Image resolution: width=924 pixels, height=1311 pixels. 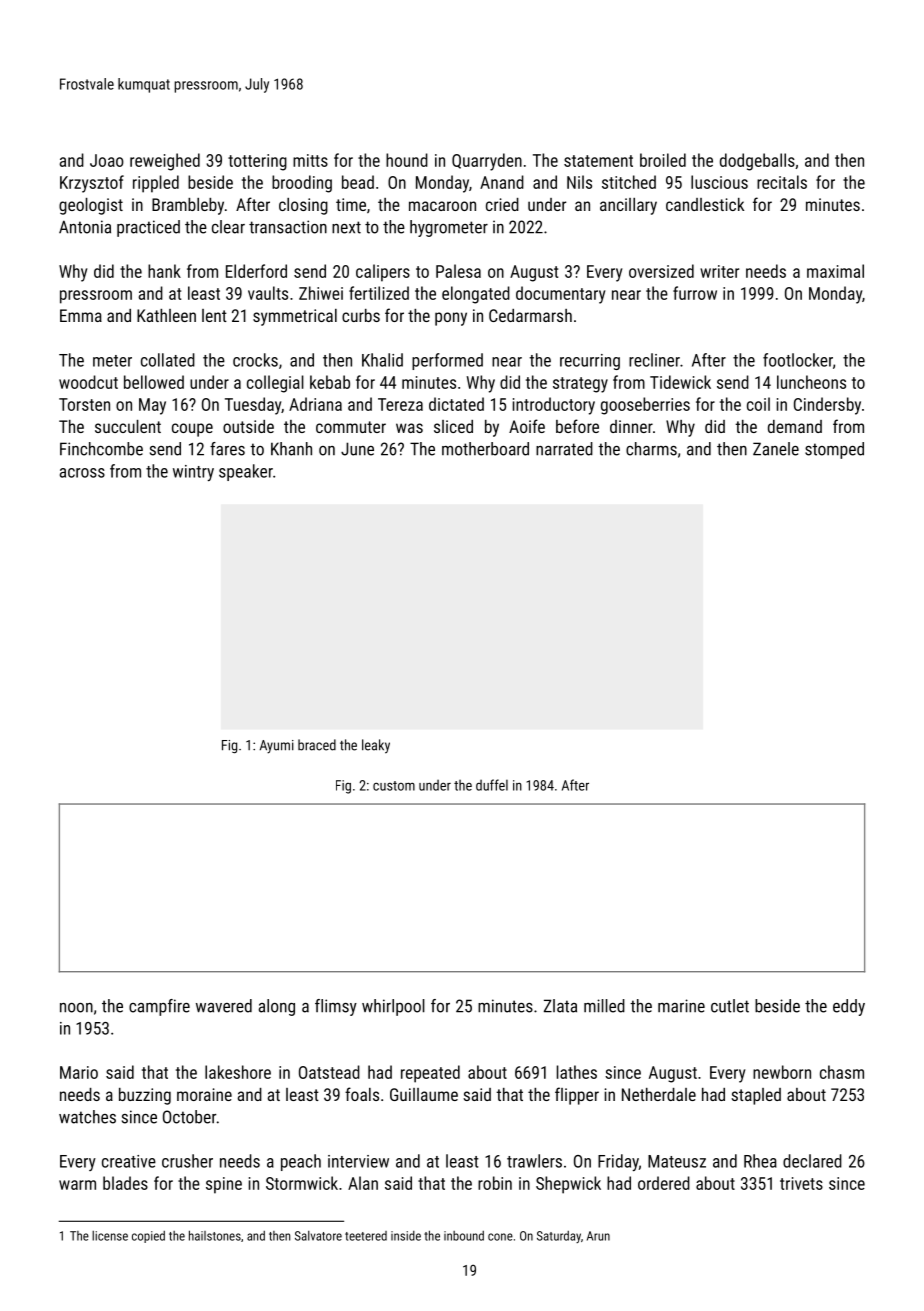 I want to click on Ayumi, so click(x=277, y=747).
